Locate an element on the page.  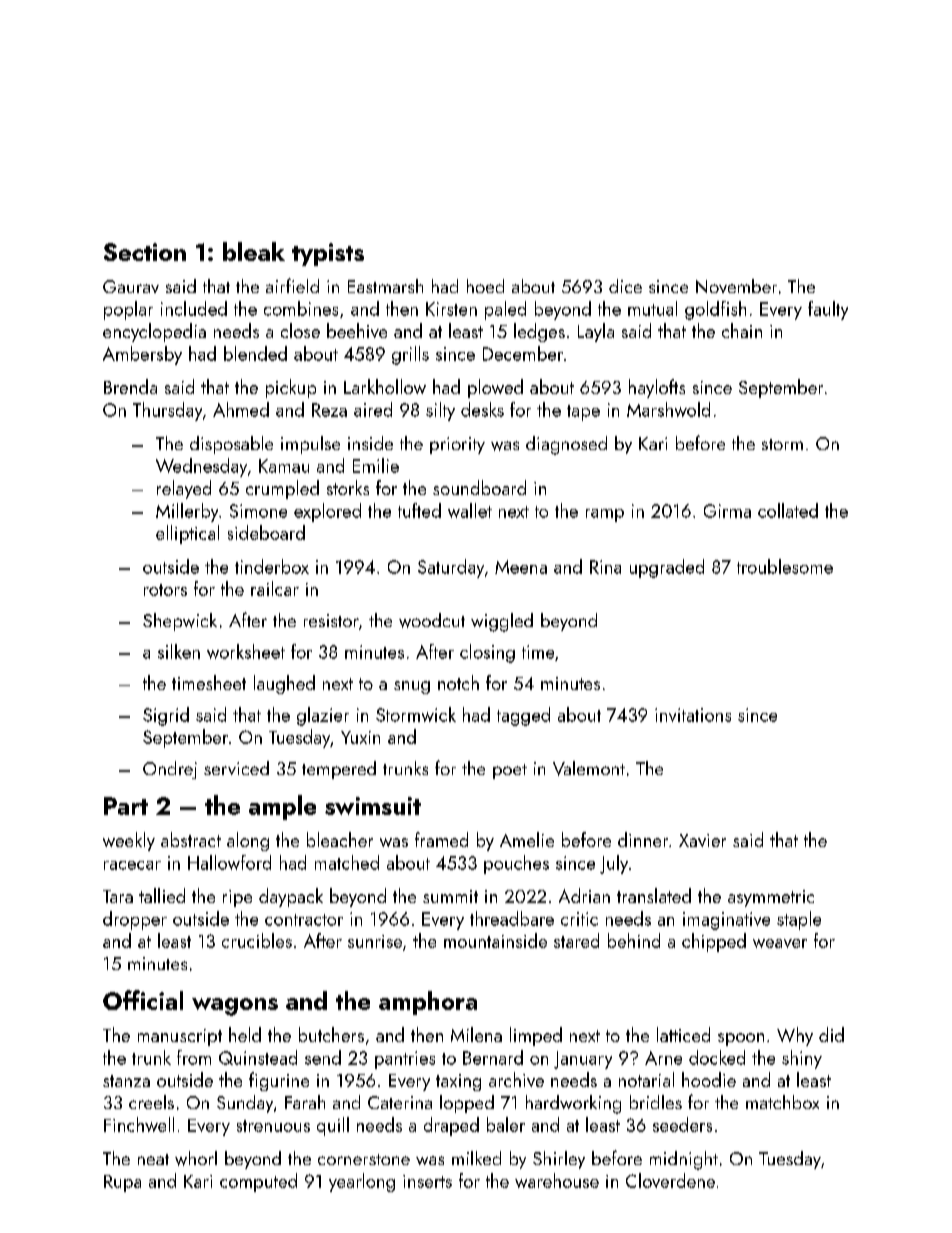
November is located at coordinates (736, 286).
